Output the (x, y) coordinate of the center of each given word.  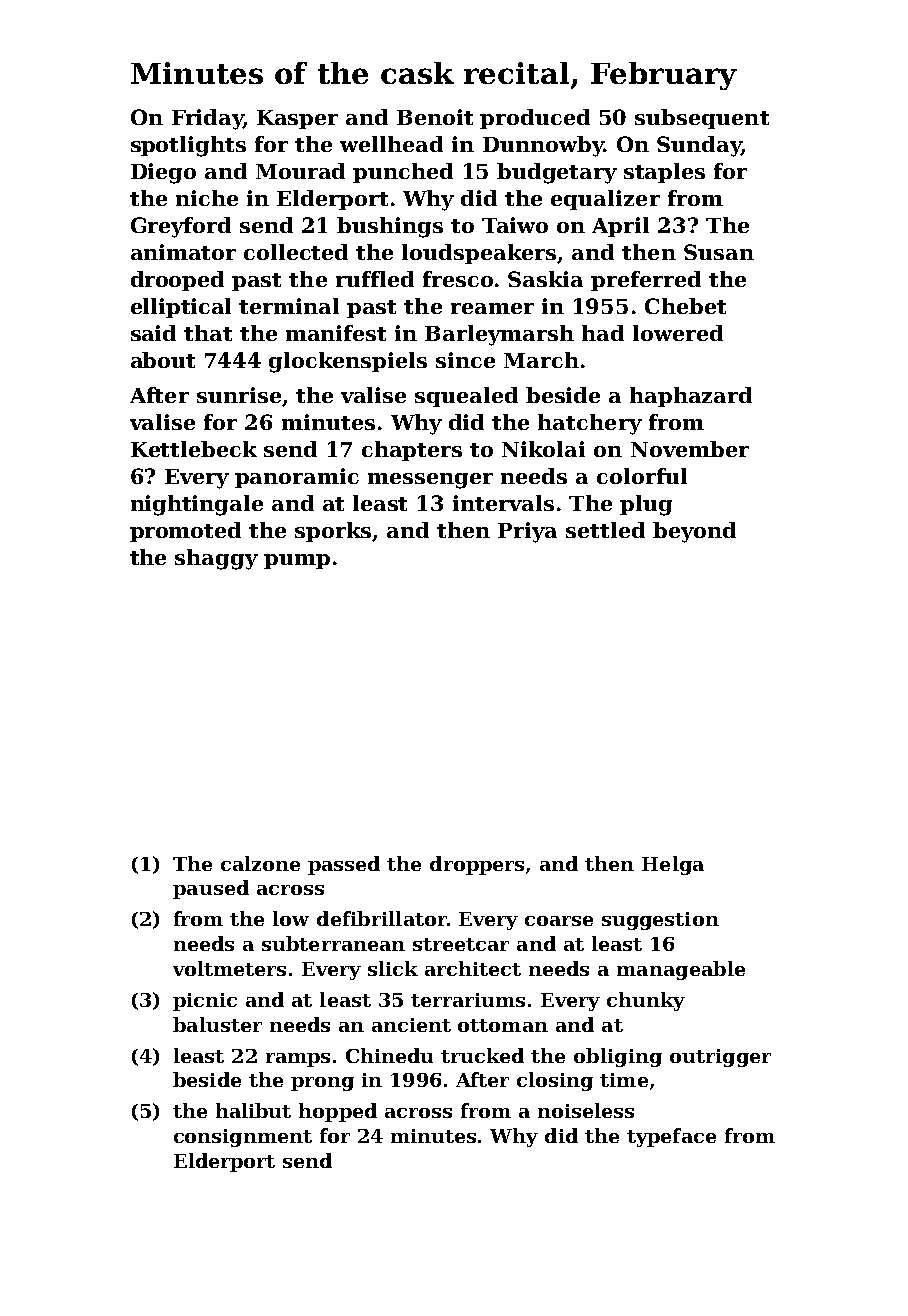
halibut (253, 1110)
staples (664, 173)
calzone (260, 863)
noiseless (586, 1110)
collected (296, 252)
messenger (430, 481)
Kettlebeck (194, 449)
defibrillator (382, 918)
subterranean (333, 943)
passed (344, 865)
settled (605, 530)
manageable (681, 970)
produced (535, 119)
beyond (694, 532)
